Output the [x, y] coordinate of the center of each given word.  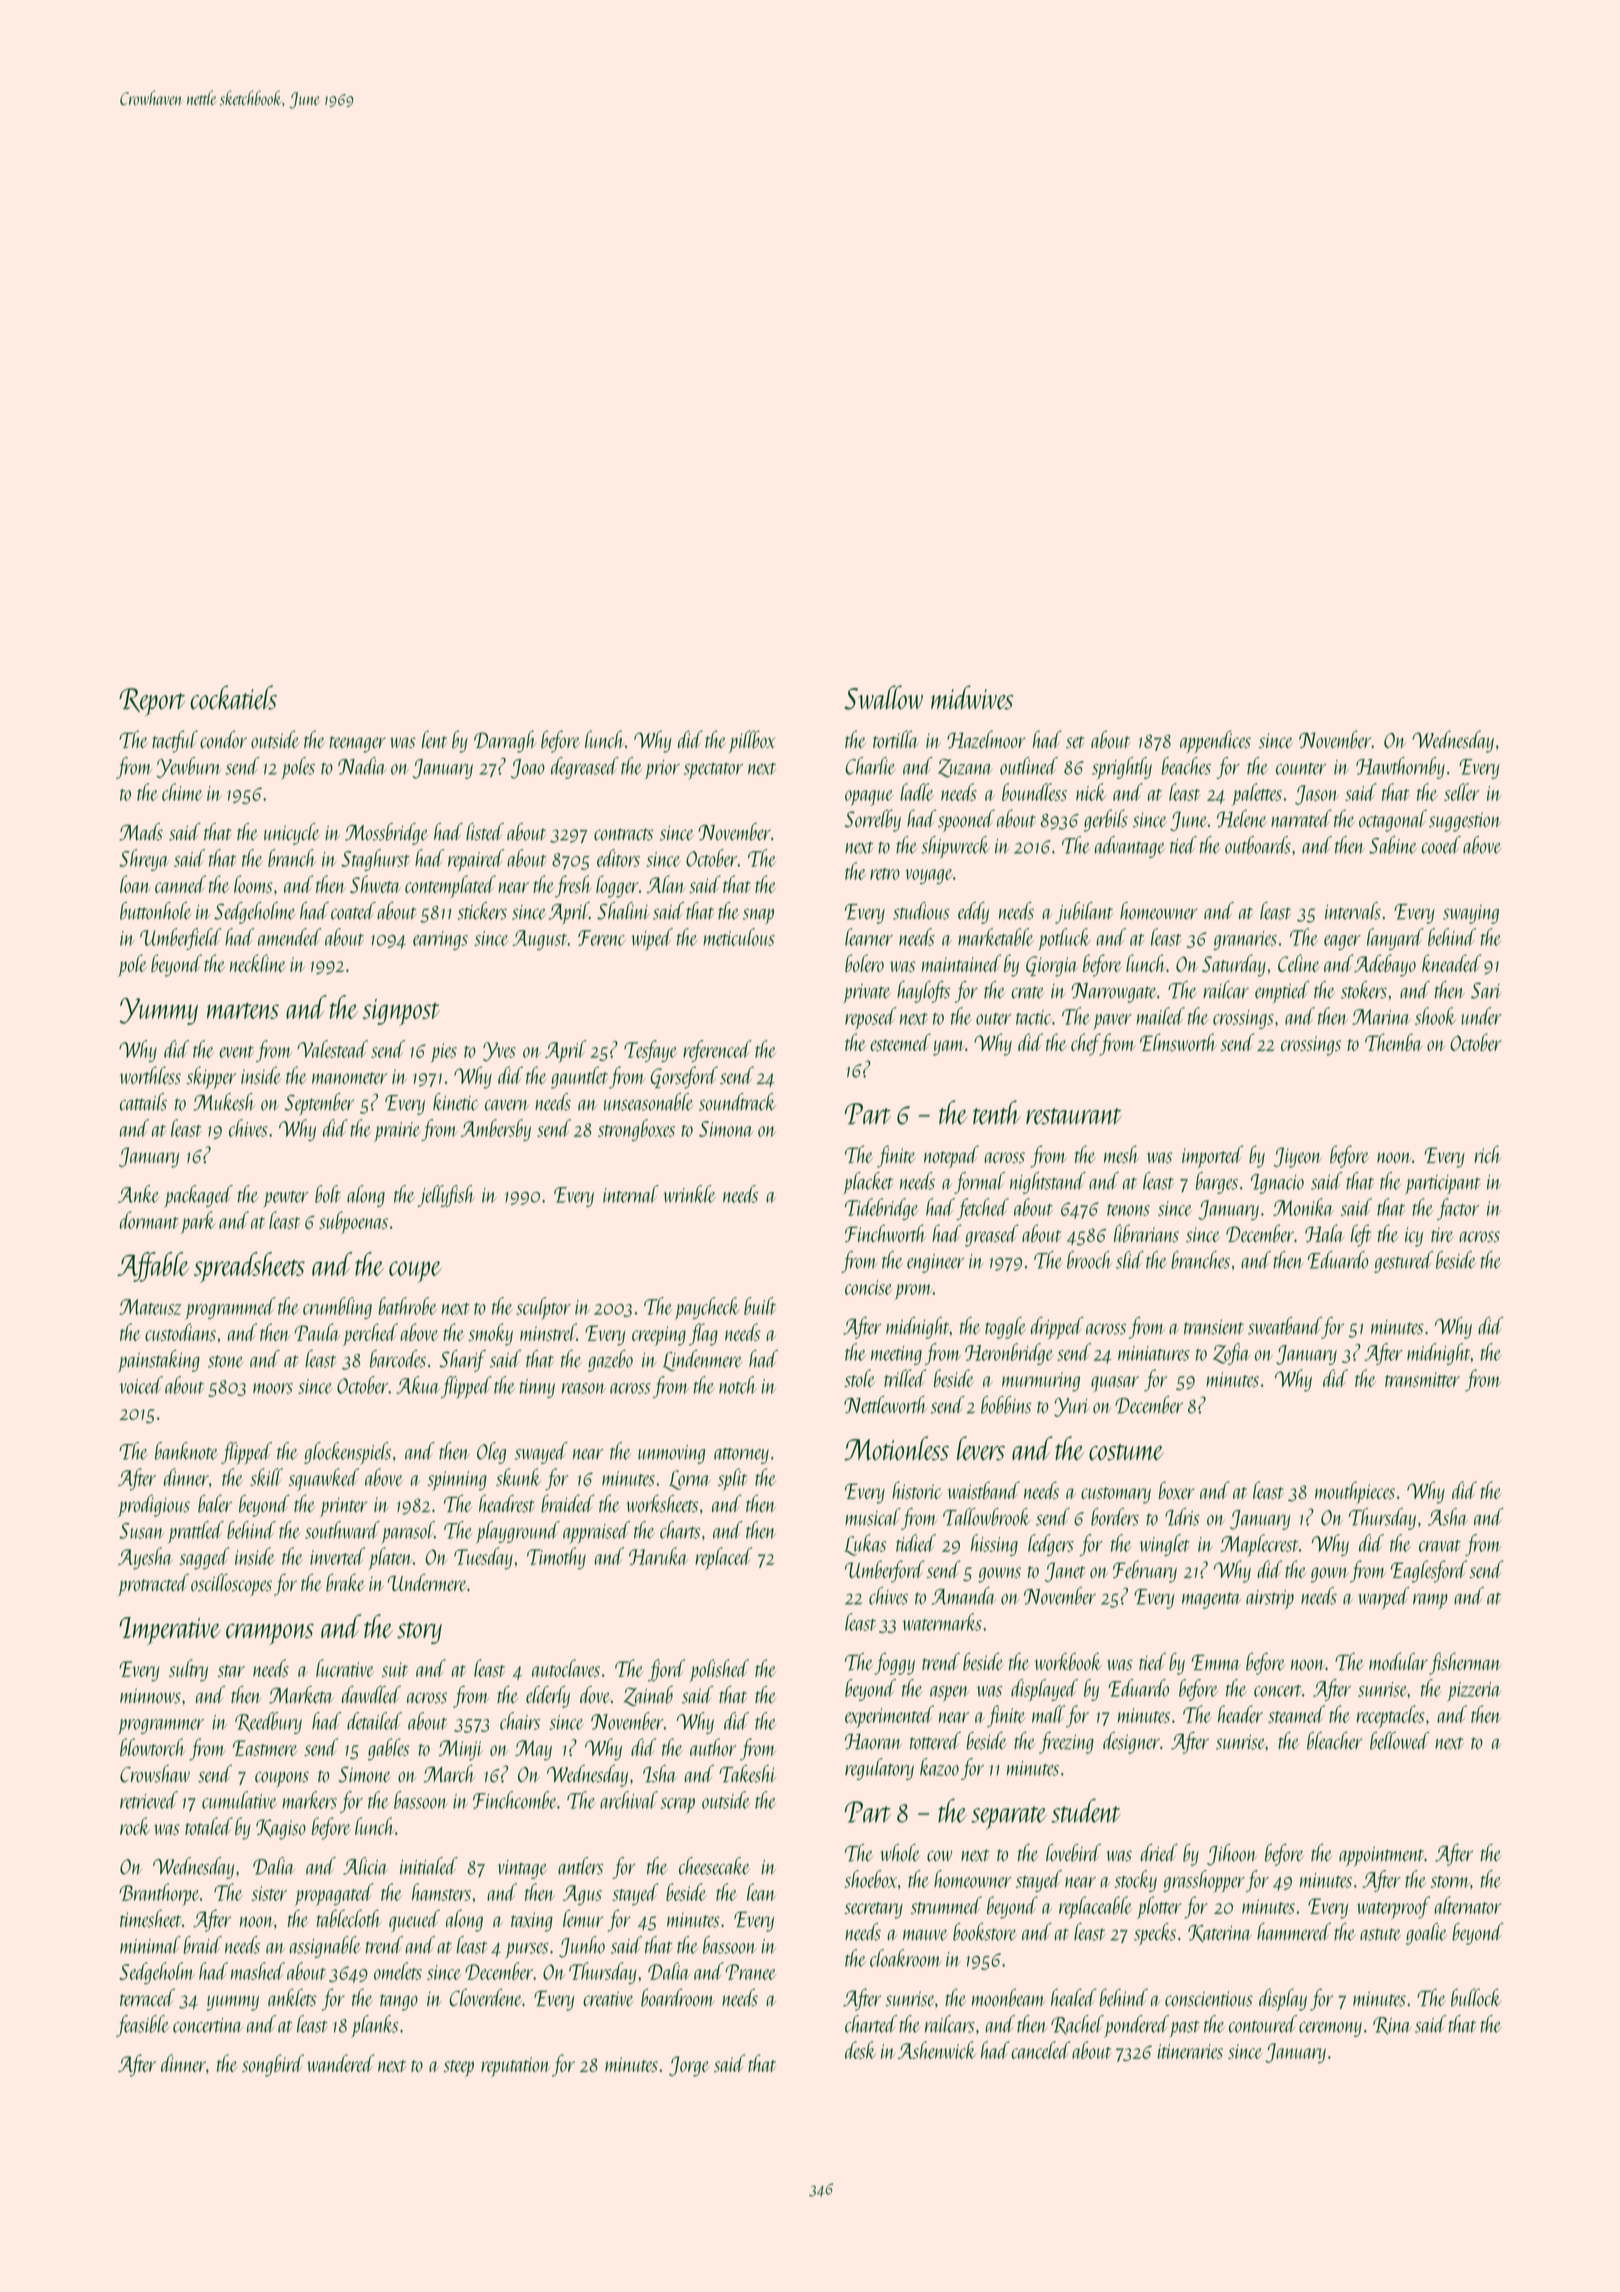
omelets [398, 1971]
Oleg [491, 1453]
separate [1009, 1818]
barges [1217, 1183]
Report [152, 702]
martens [243, 1011]
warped [1384, 1598]
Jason [1317, 795]
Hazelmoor [986, 739]
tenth [997, 1112]
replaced [723, 1558]
